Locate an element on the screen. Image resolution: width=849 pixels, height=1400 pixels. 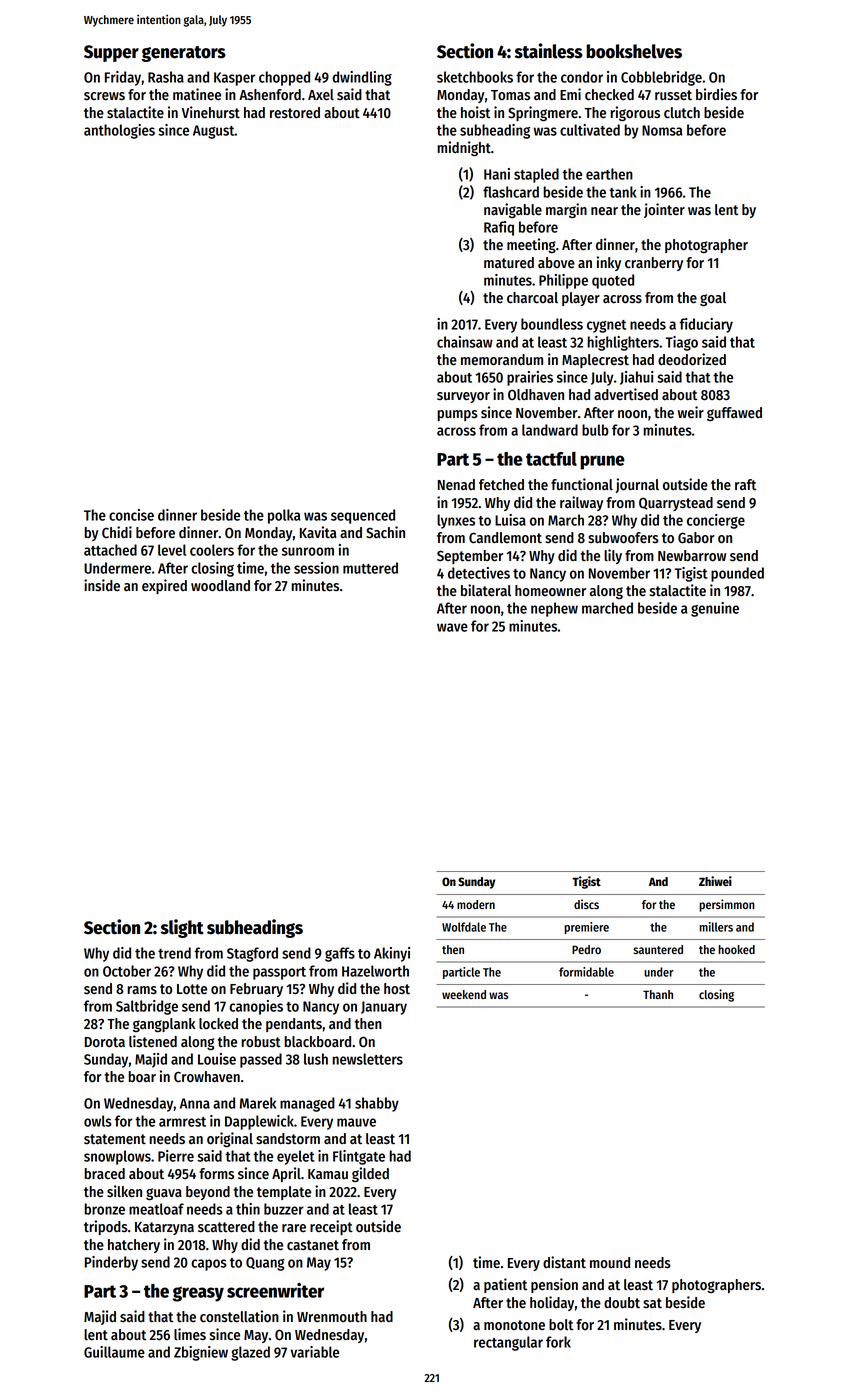
stainless is located at coordinates (549, 51).
